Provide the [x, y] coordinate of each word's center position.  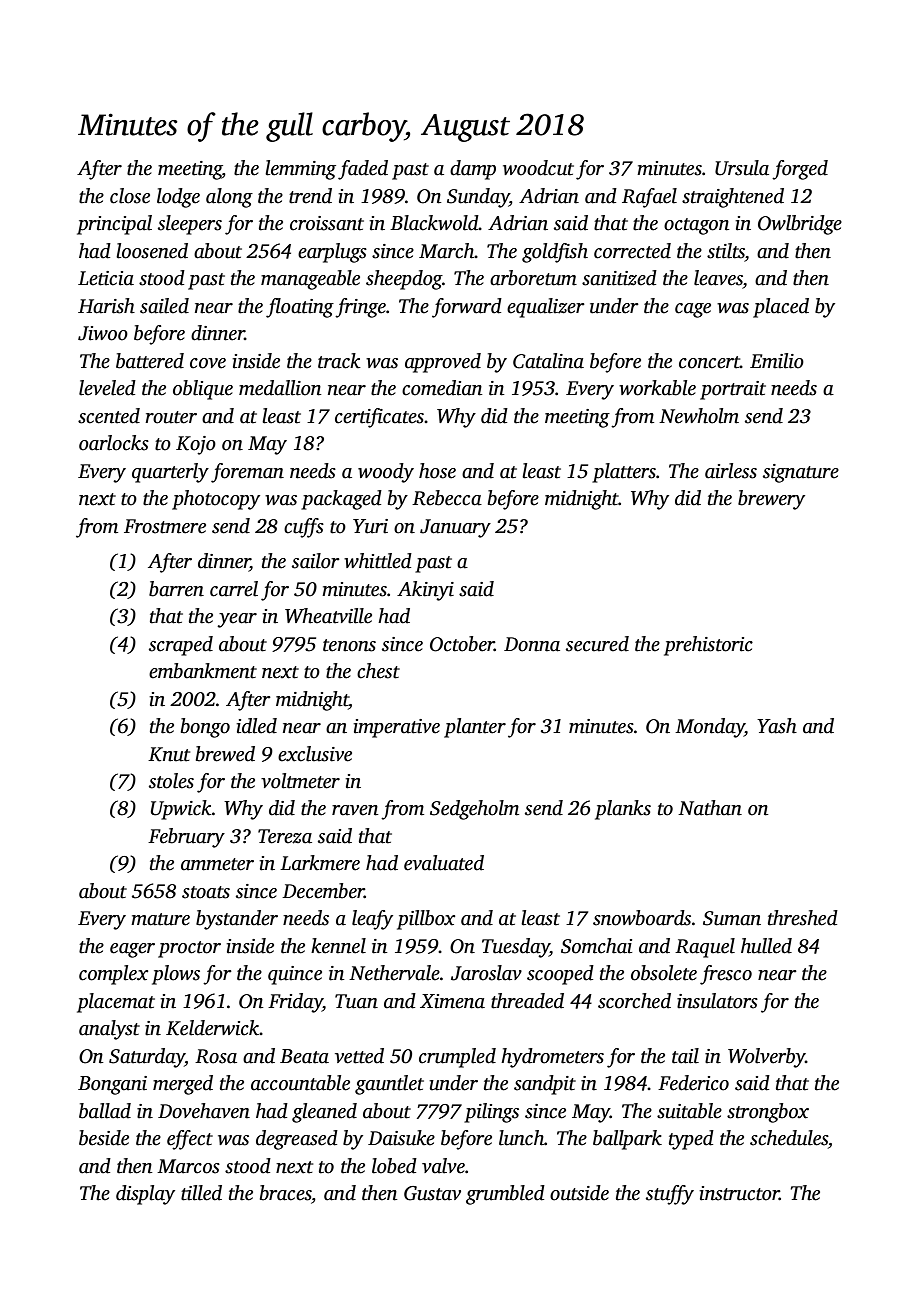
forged [800, 170]
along [229, 198]
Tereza [285, 836]
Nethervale [394, 973]
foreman [247, 473]
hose [437, 471]
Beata [304, 1056]
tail [685, 1056]
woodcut [538, 168]
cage [693, 310]
